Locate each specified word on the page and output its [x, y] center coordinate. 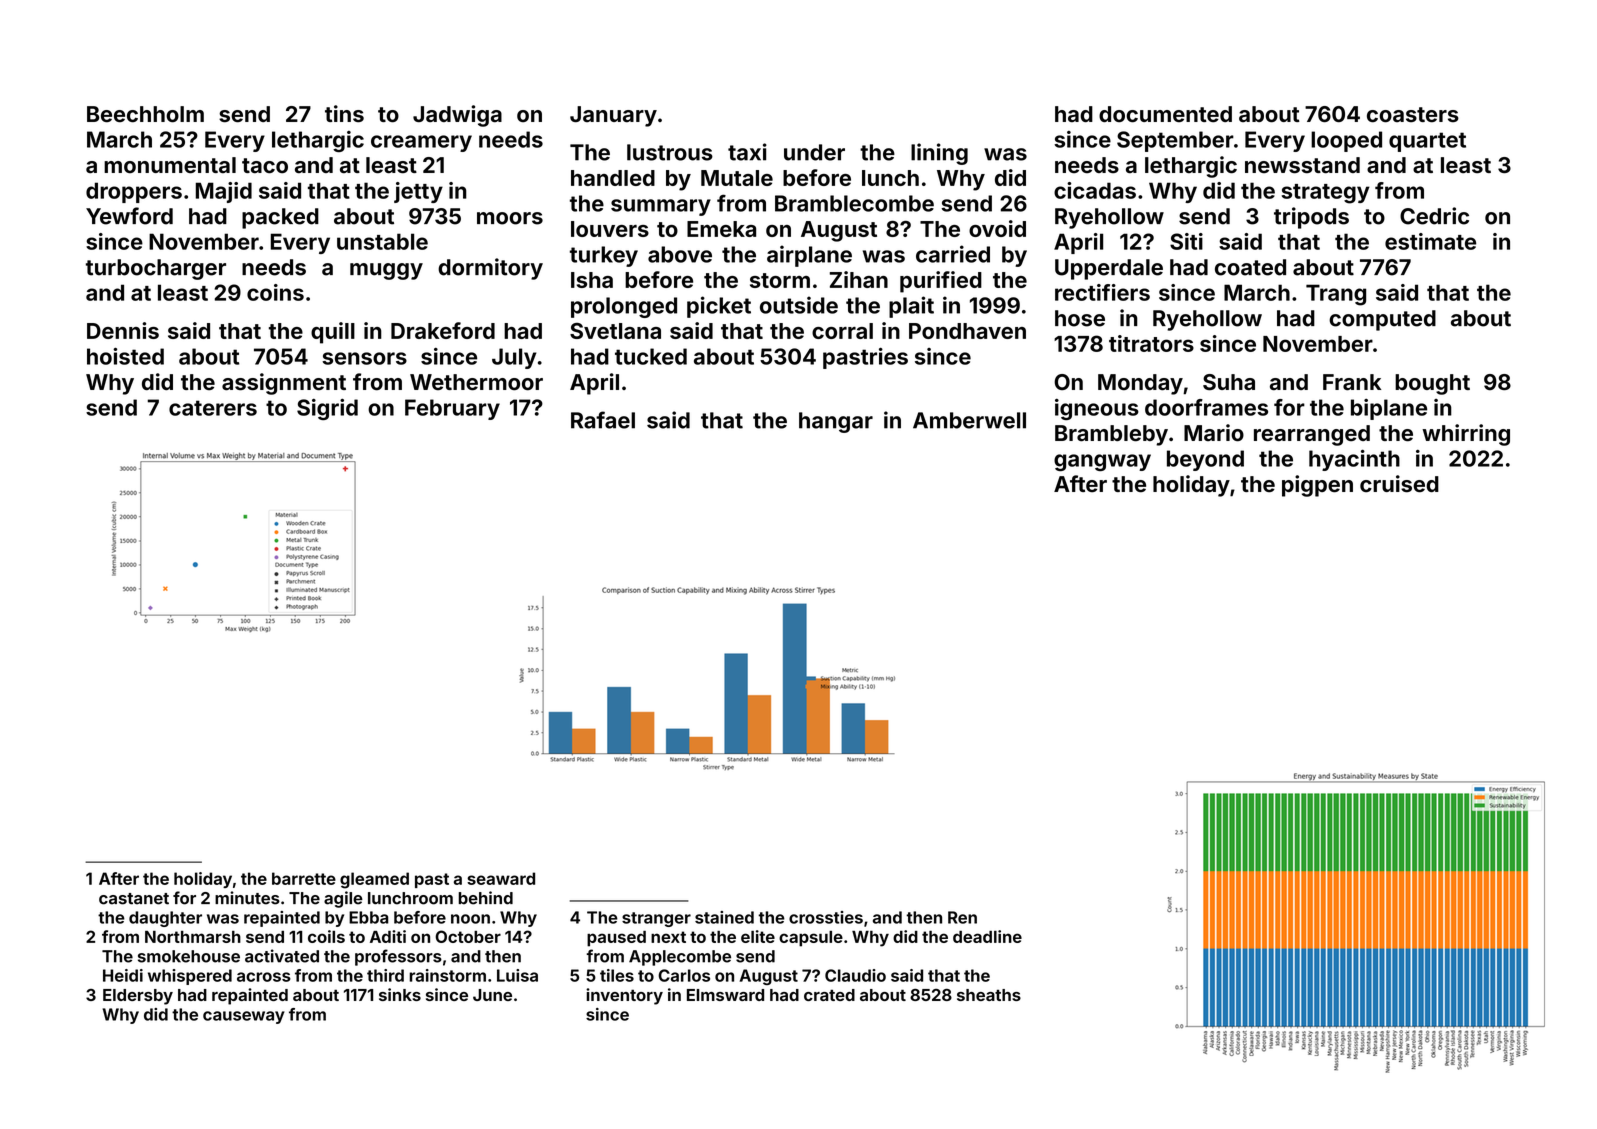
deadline [987, 936]
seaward [501, 878]
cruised [1399, 484]
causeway [244, 1017]
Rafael [603, 420]
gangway [1102, 462]
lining [939, 154]
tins [344, 114]
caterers [213, 408]
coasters [1413, 115]
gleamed [374, 880]
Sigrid [327, 409]
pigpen [1317, 486]
